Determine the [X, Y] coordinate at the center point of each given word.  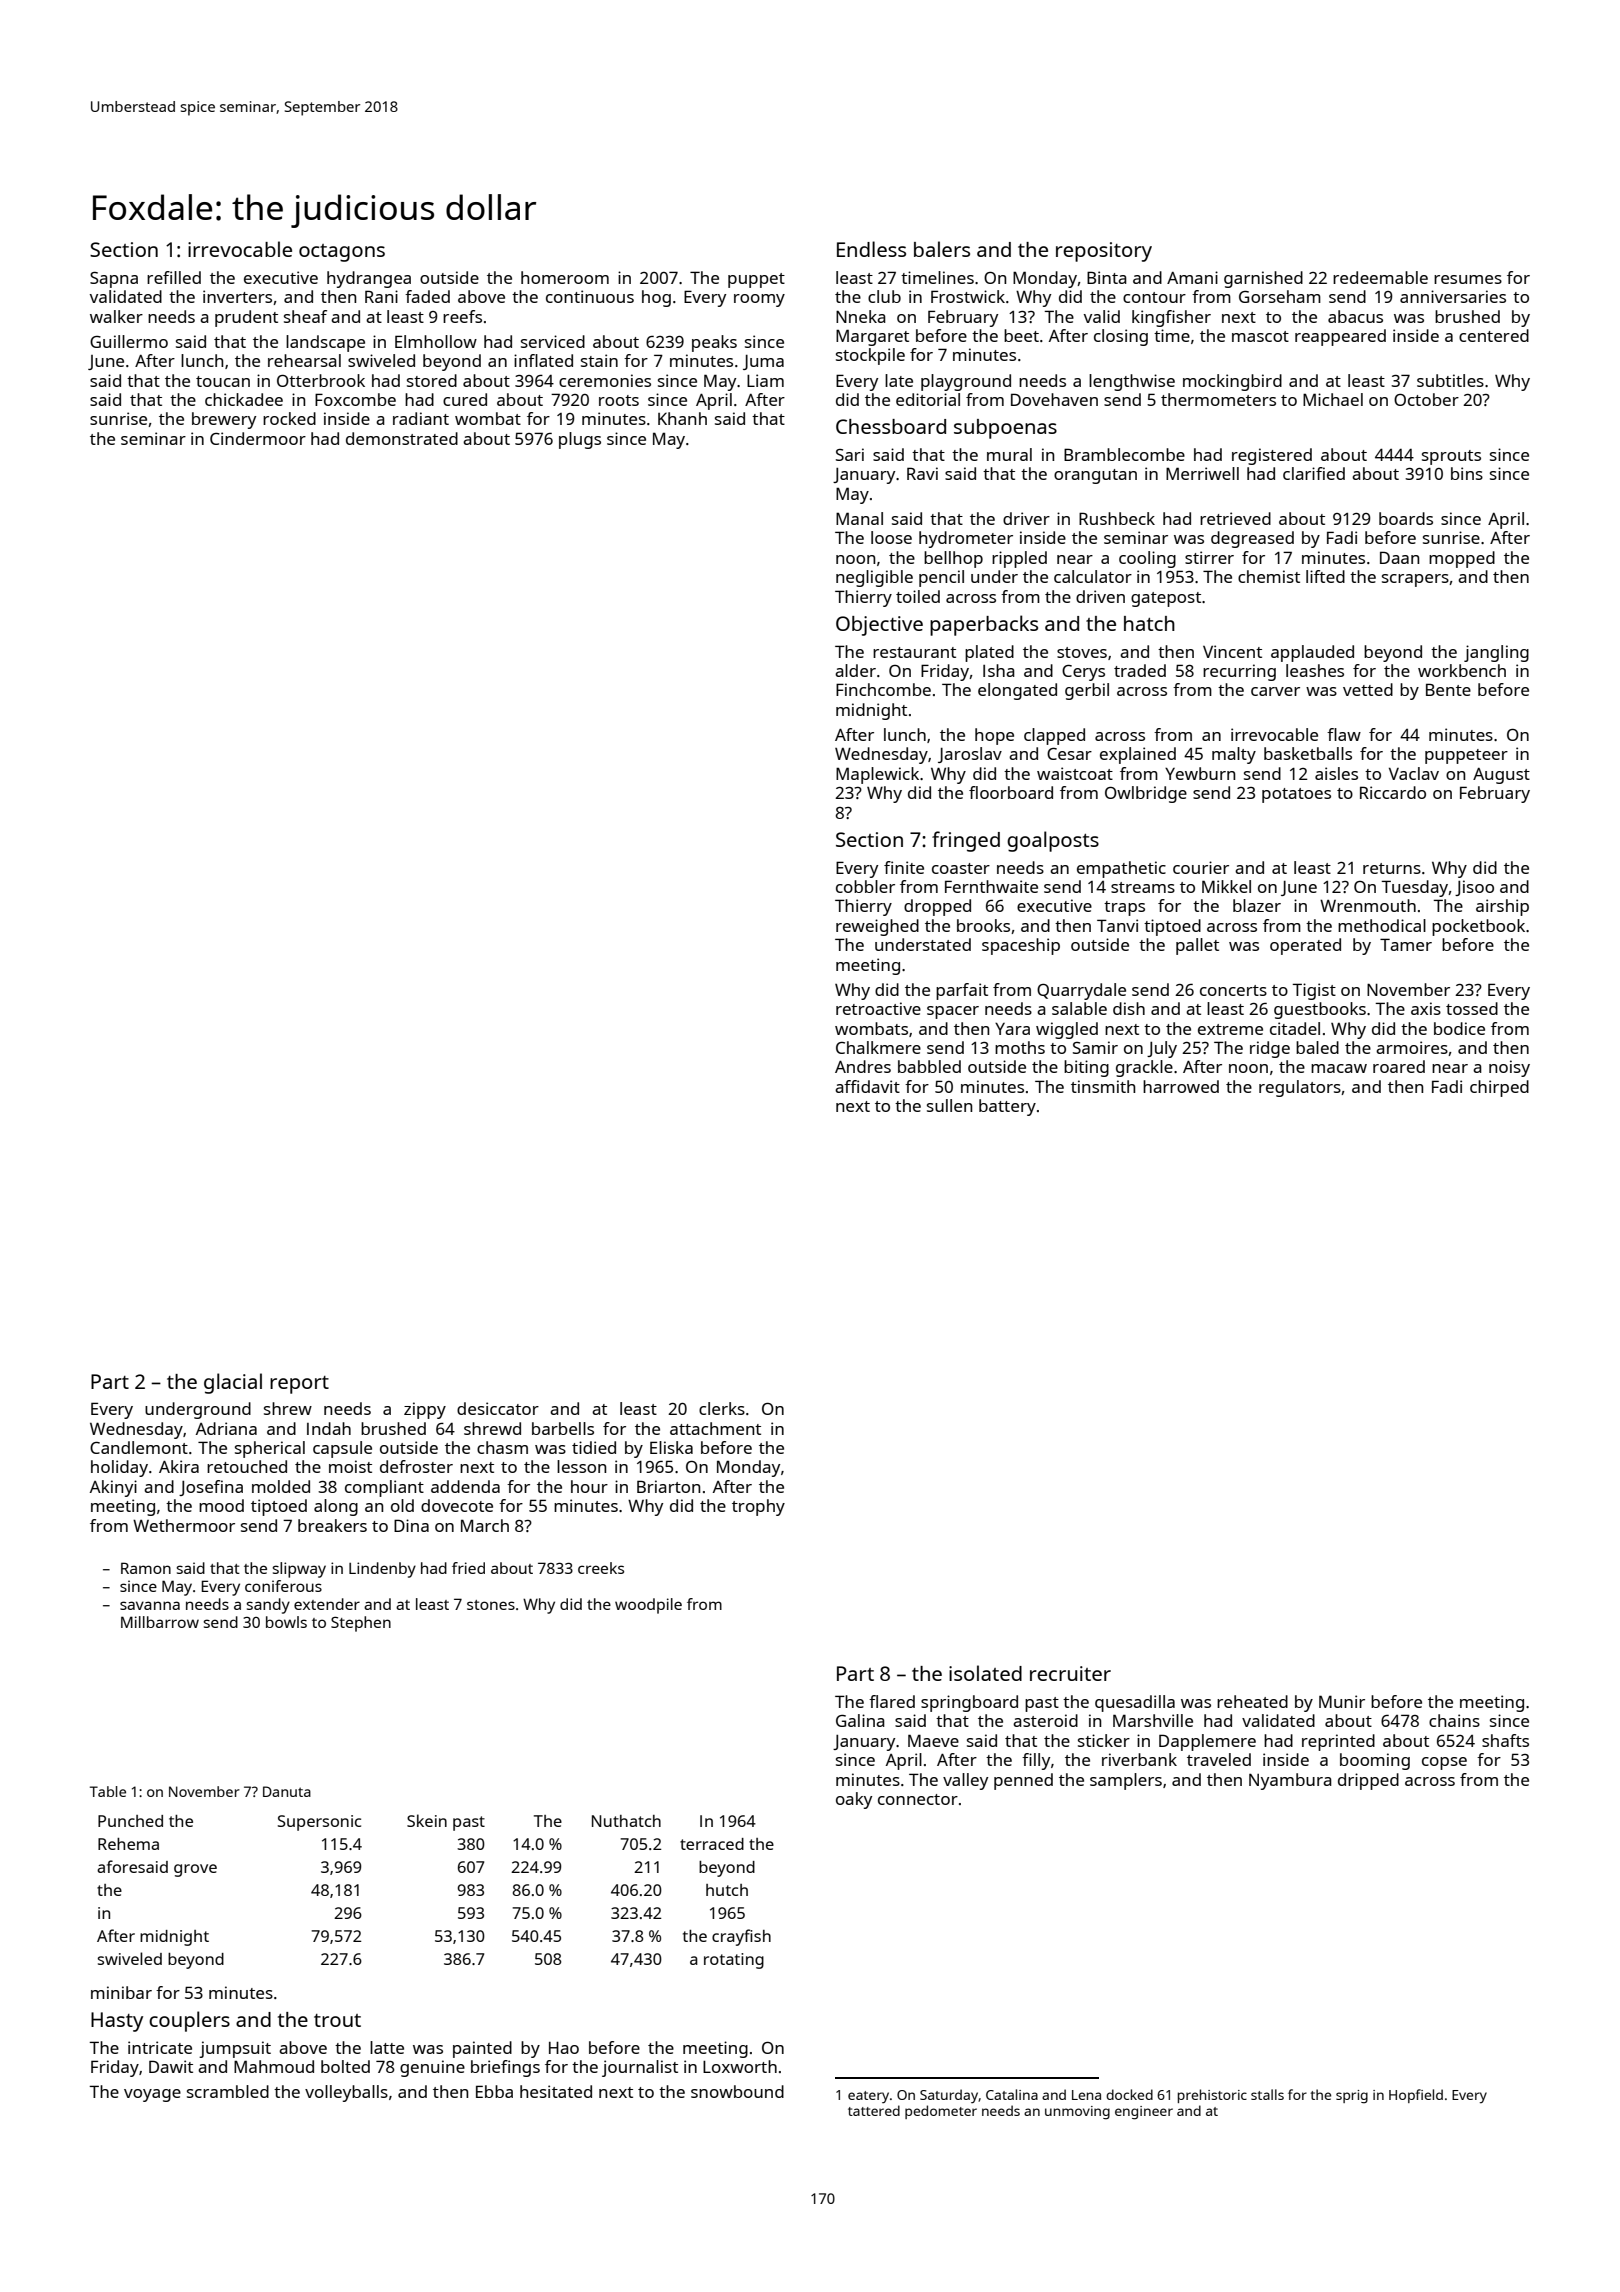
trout [337, 2020]
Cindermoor [258, 438]
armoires [1412, 1047]
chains [1454, 1720]
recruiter [1070, 1673]
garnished [1263, 279]
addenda [465, 1486]
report [299, 1385]
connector [918, 1799]
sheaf [305, 316]
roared [1399, 1066]
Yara [1012, 1029]
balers [942, 249]
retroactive [878, 1008]
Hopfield [1416, 2096]
